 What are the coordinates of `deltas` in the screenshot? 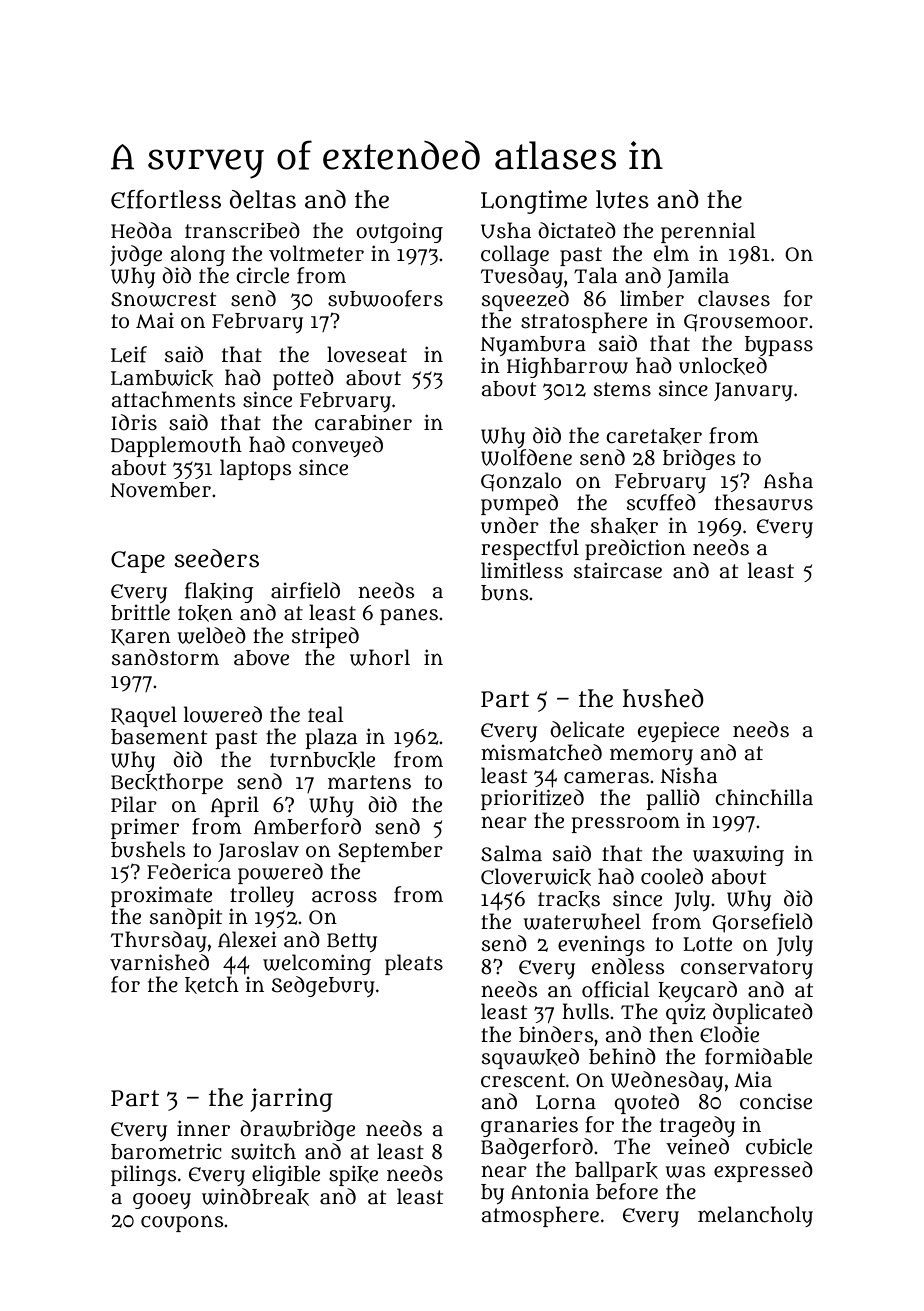 It's located at (263, 199).
